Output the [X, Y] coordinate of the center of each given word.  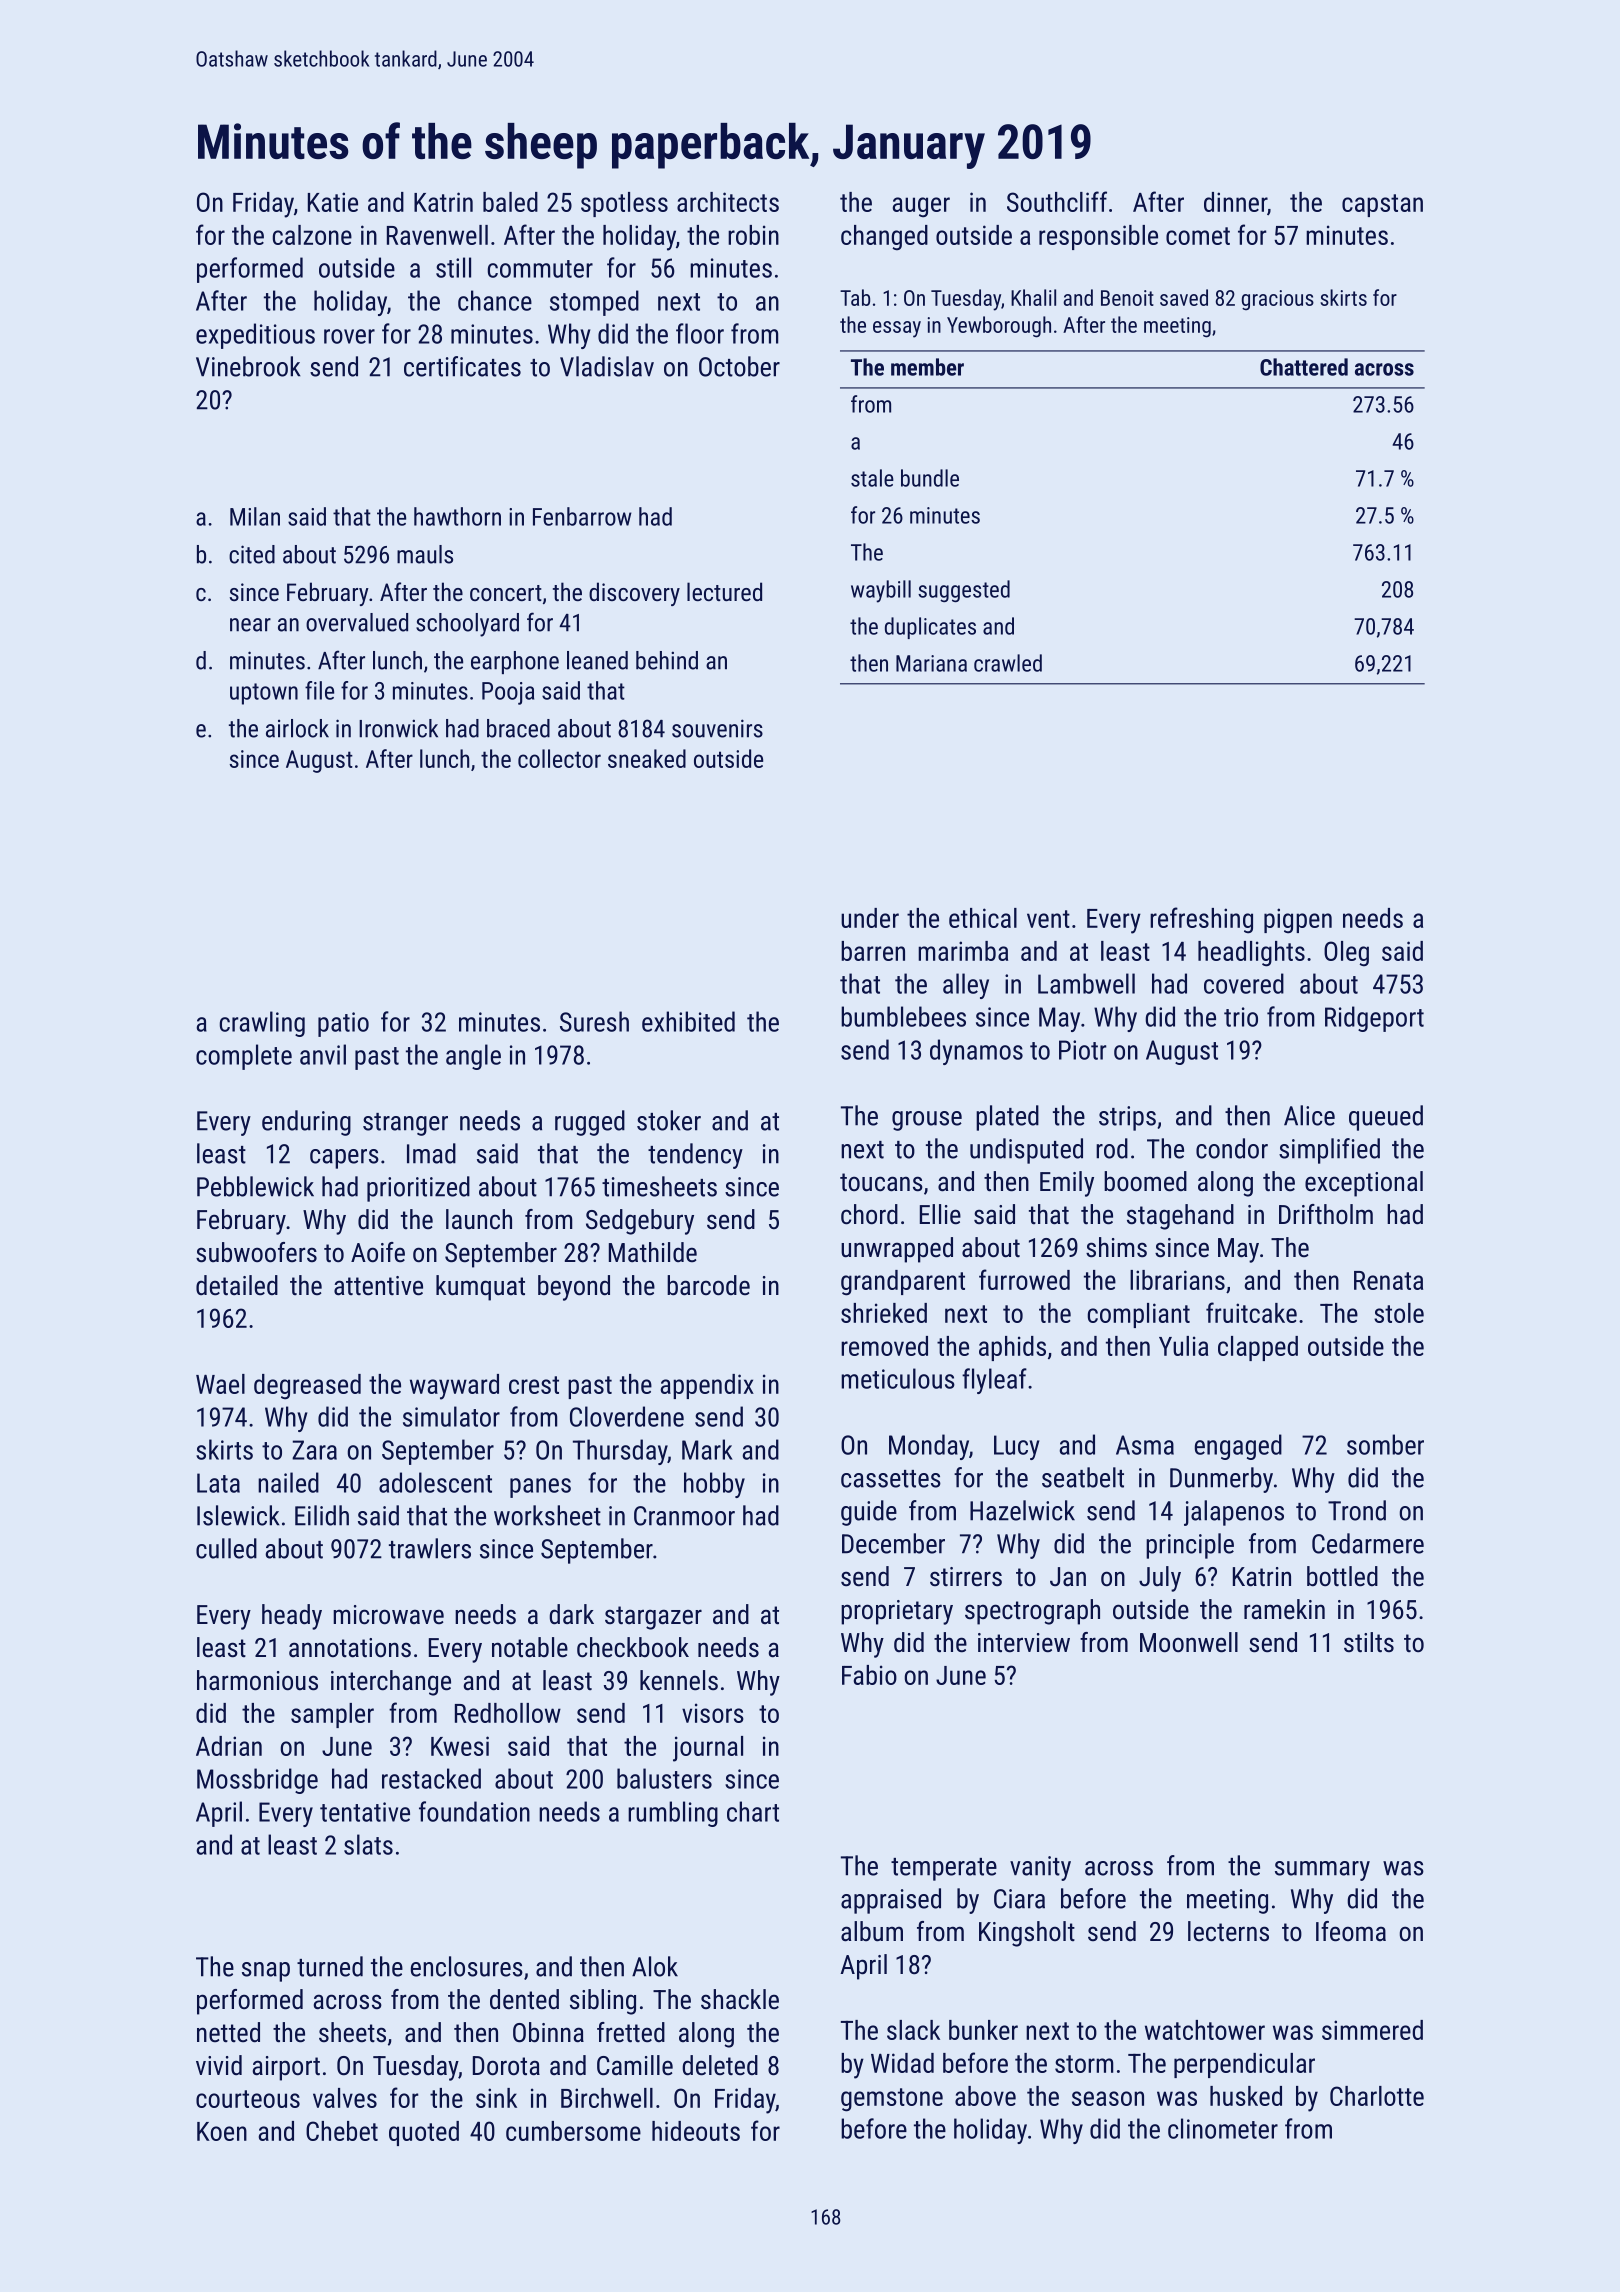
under [870, 918]
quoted [424, 2133]
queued [1386, 1118]
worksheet [547, 1515]
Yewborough [999, 327]
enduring [306, 1123]
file [319, 690]
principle [1190, 1546]
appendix [707, 1386]
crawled [1008, 663]
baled [510, 202]
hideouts [696, 2131]
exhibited [688, 1021]
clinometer [1223, 2128]
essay [897, 329]
